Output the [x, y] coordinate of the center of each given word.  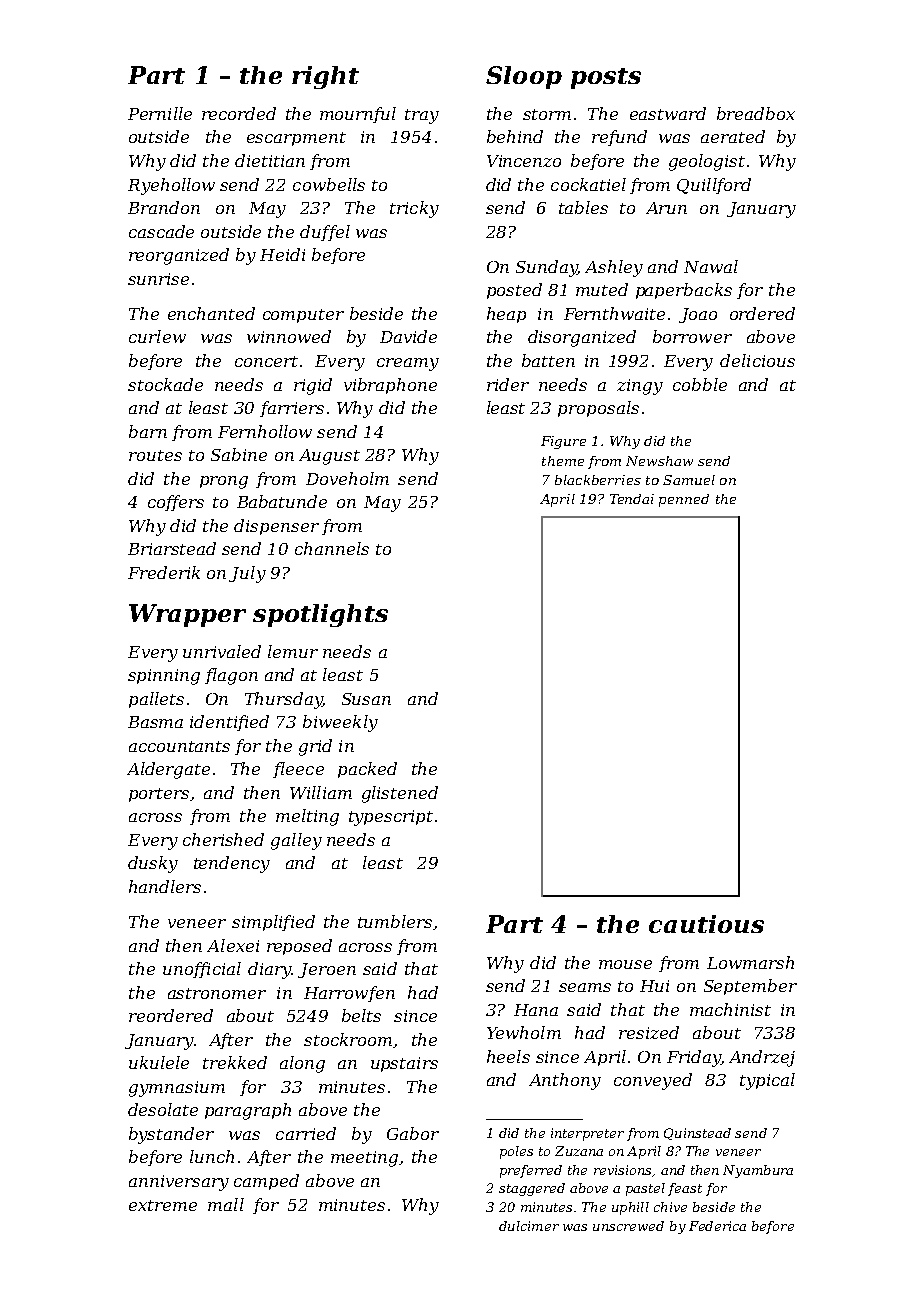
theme [563, 461]
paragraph [248, 1111]
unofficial [202, 970]
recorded [239, 113]
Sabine [239, 454]
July [247, 574]
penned [684, 500]
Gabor [413, 1133]
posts [606, 78]
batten [548, 360]
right [325, 77]
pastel [645, 1189]
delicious [757, 360]
